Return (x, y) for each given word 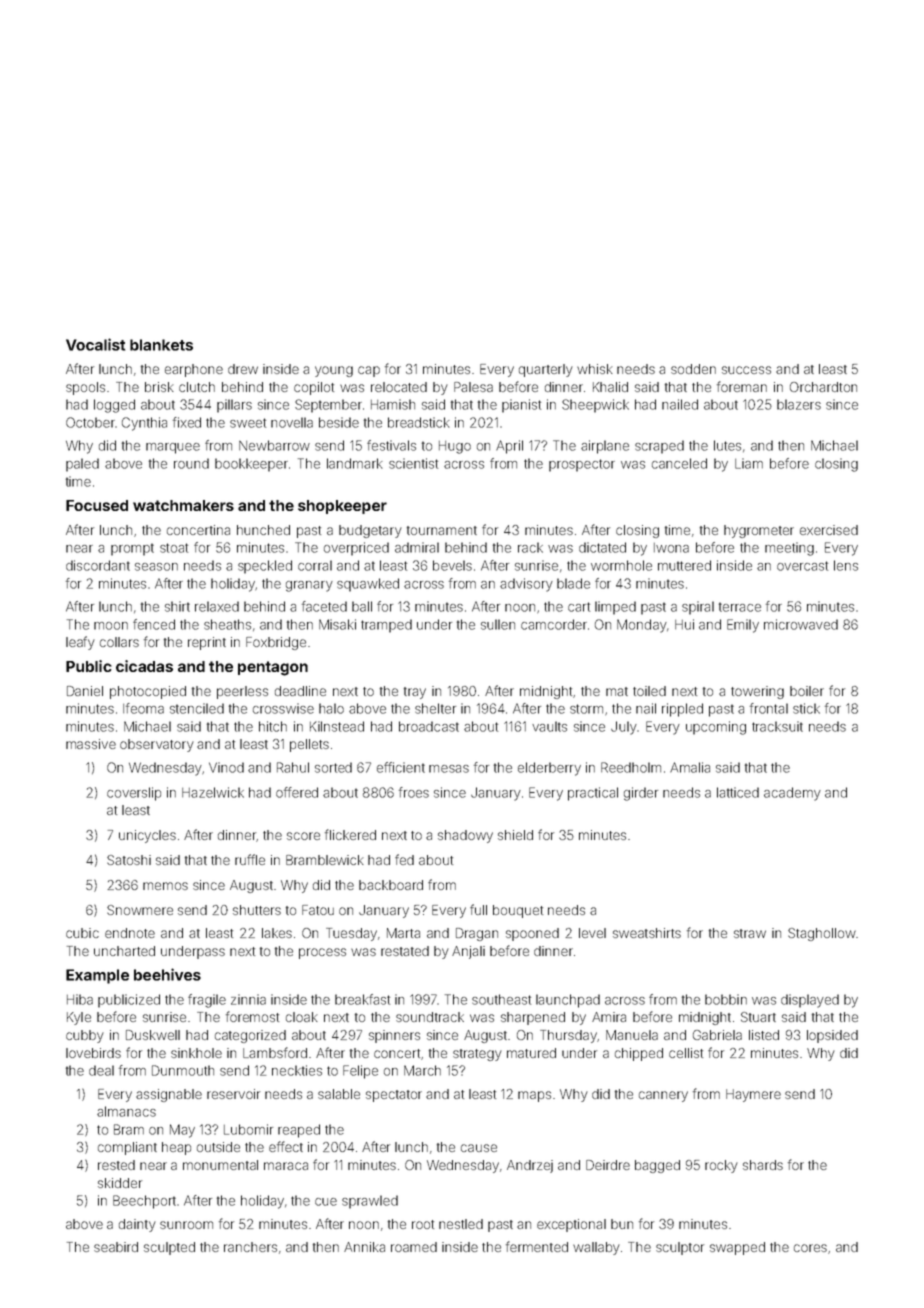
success (746, 370)
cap (369, 371)
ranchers (250, 1247)
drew (243, 369)
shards (763, 1165)
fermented (537, 1246)
